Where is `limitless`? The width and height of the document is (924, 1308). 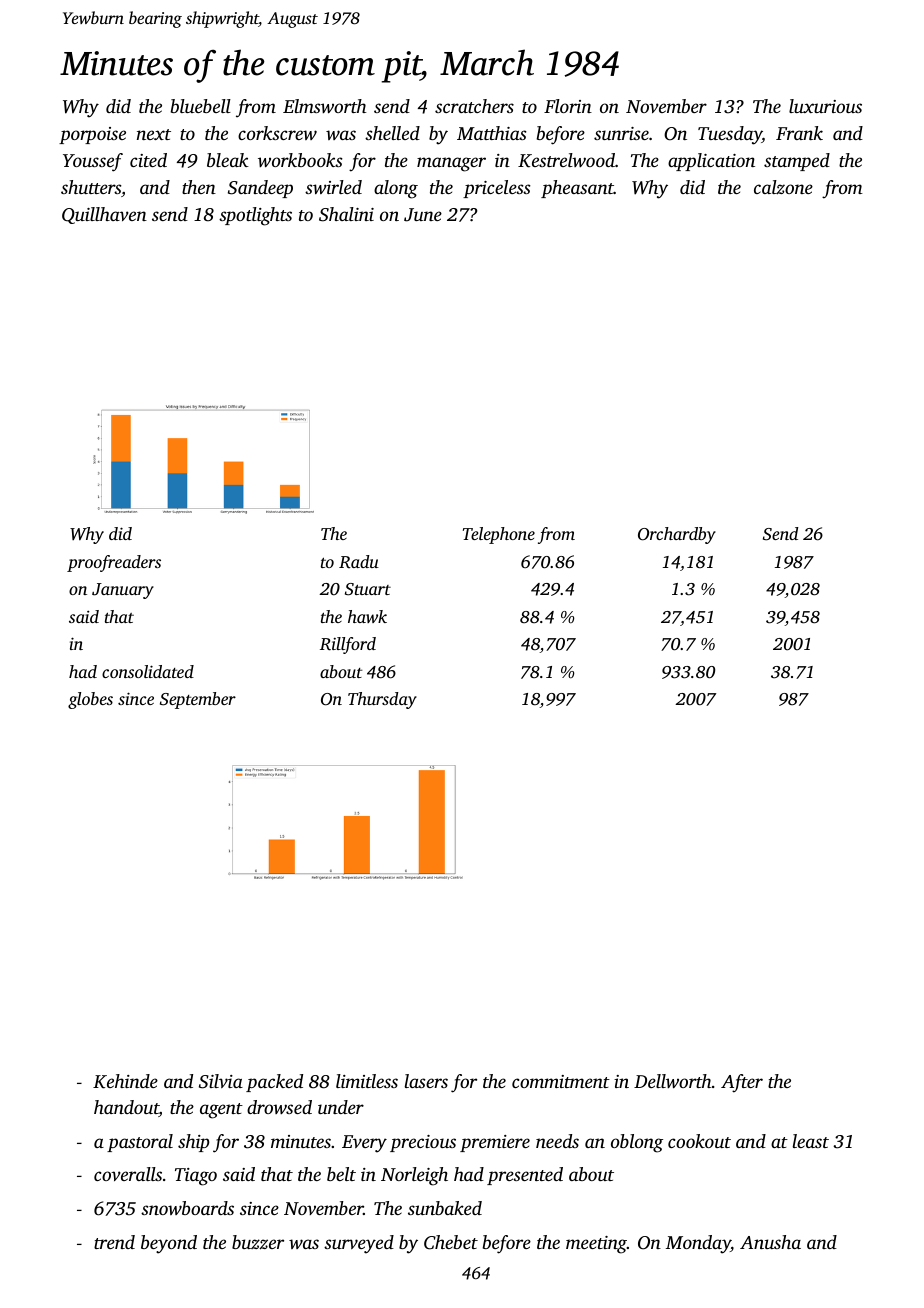
limitless is located at coordinates (367, 1081).
